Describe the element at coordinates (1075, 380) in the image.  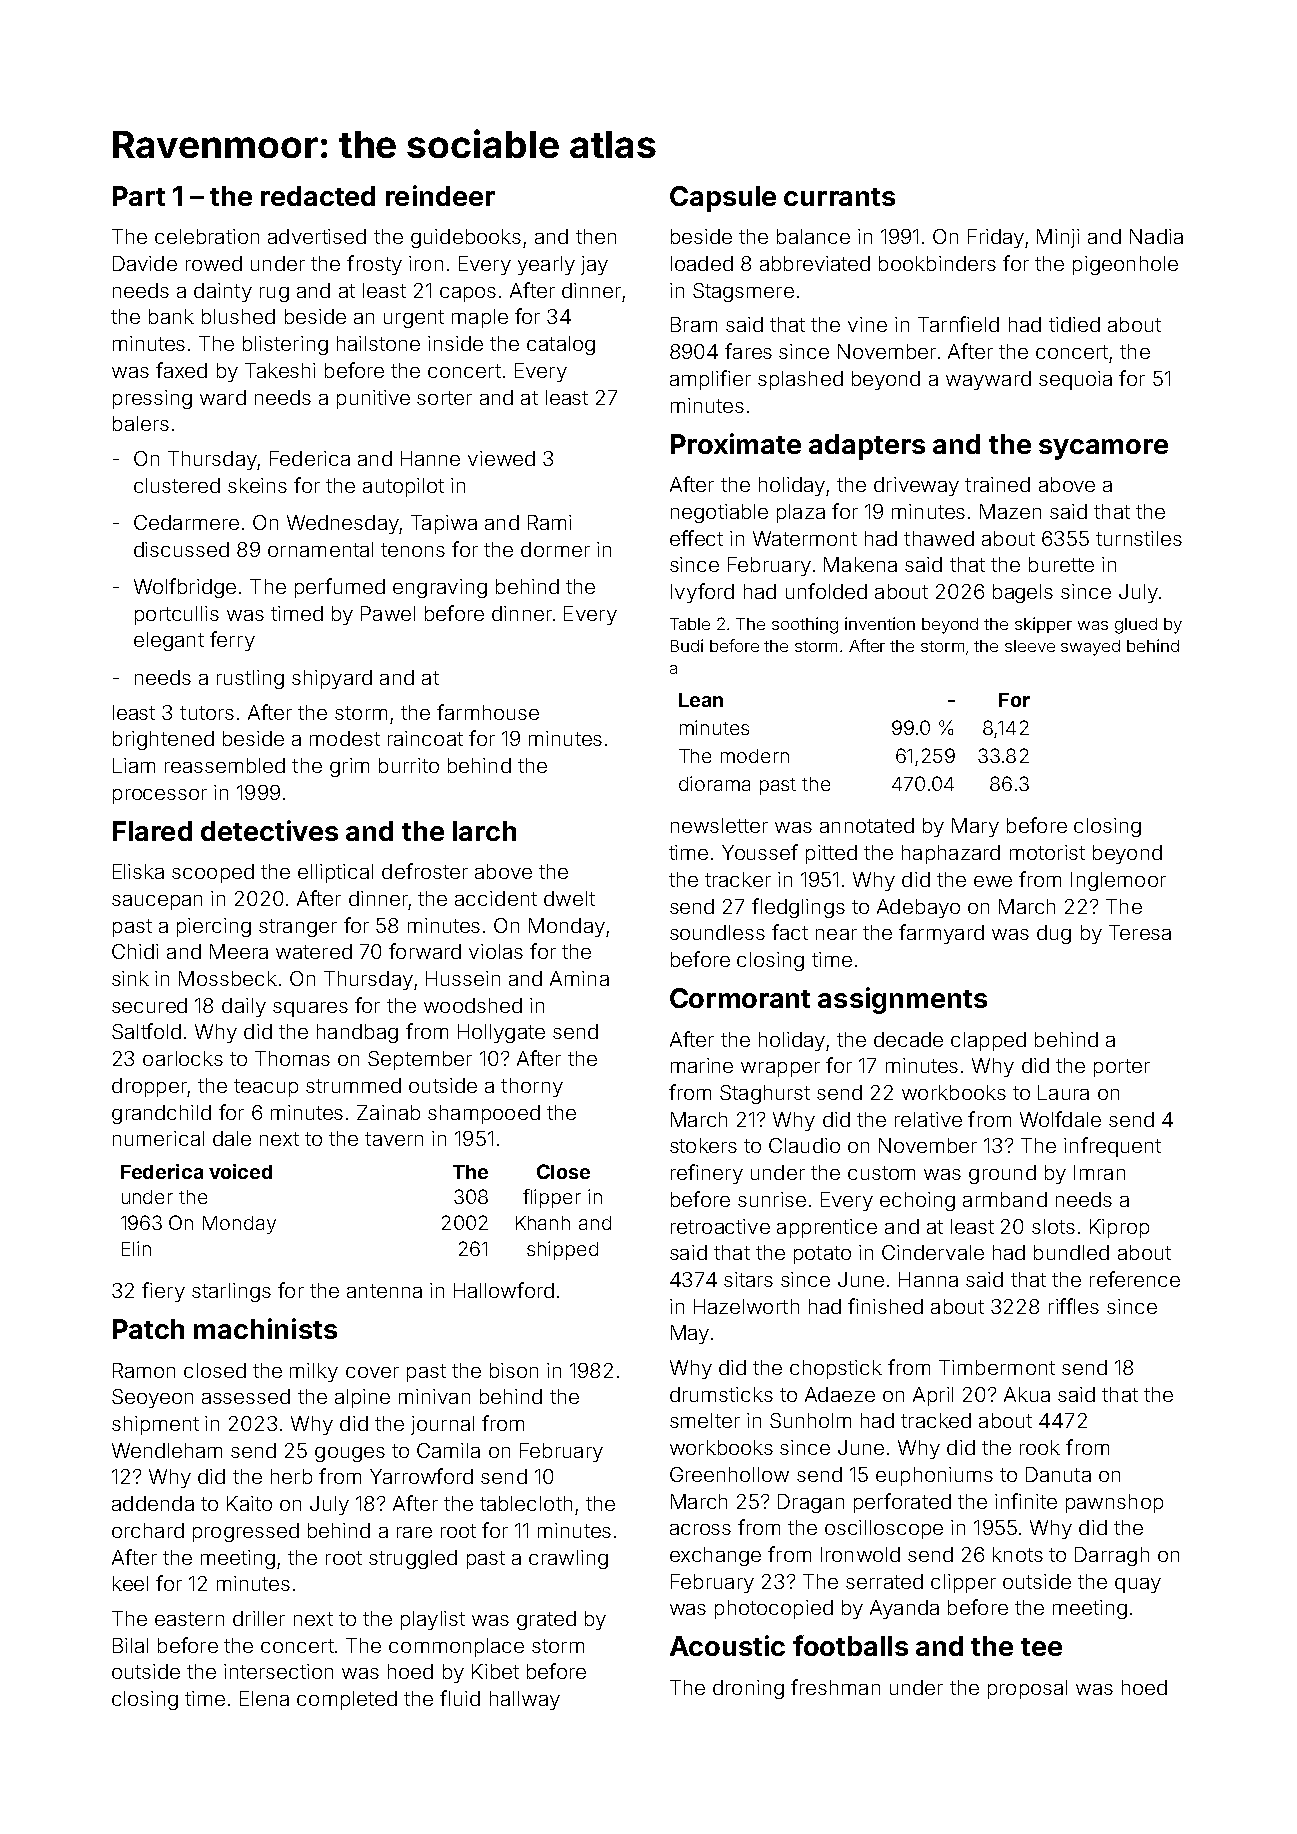
I see `sequoia` at that location.
